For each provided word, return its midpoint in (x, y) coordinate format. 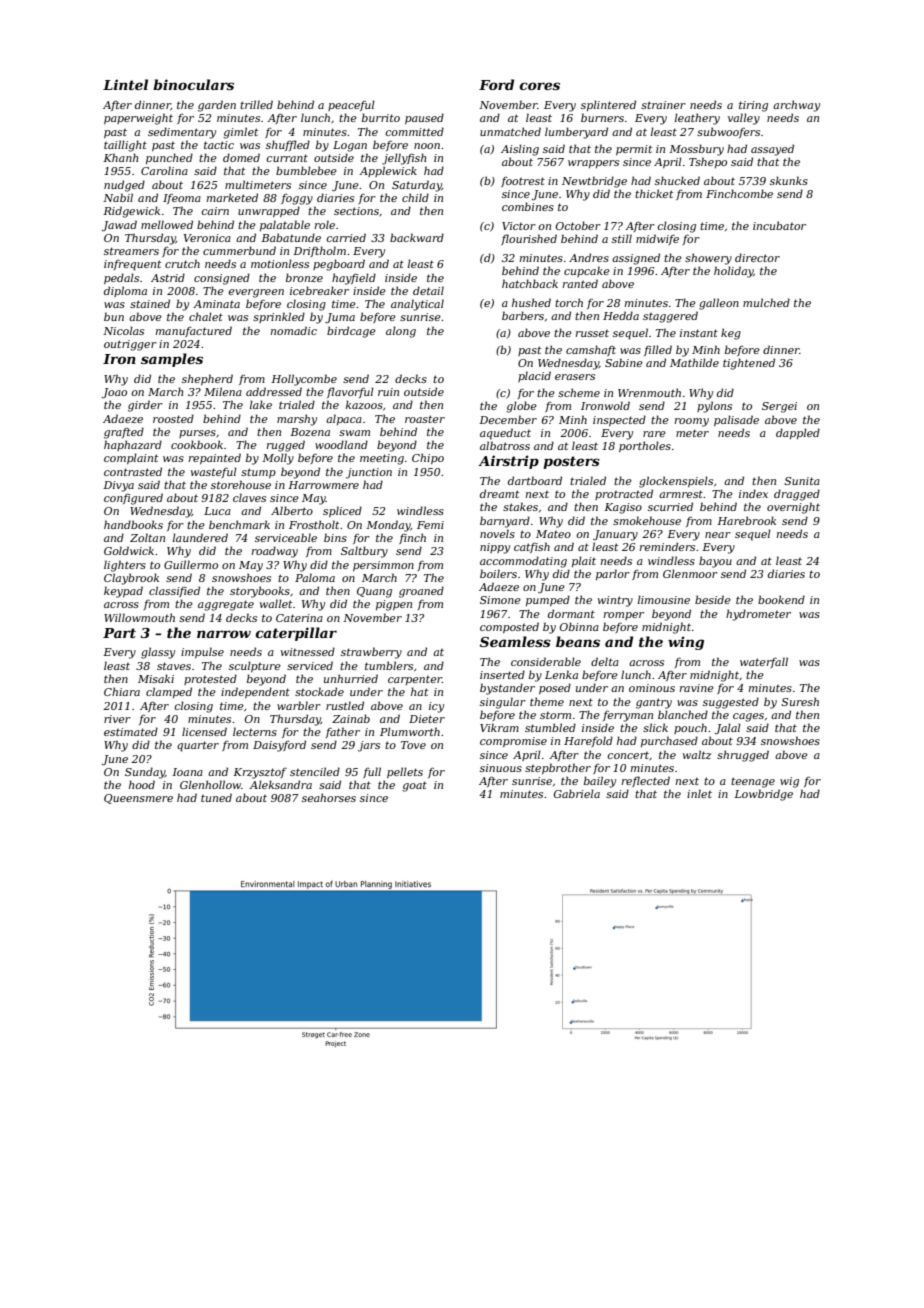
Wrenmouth (649, 392)
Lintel (125, 84)
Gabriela (577, 793)
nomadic (294, 330)
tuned (216, 797)
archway (796, 106)
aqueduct (505, 434)
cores (539, 86)
